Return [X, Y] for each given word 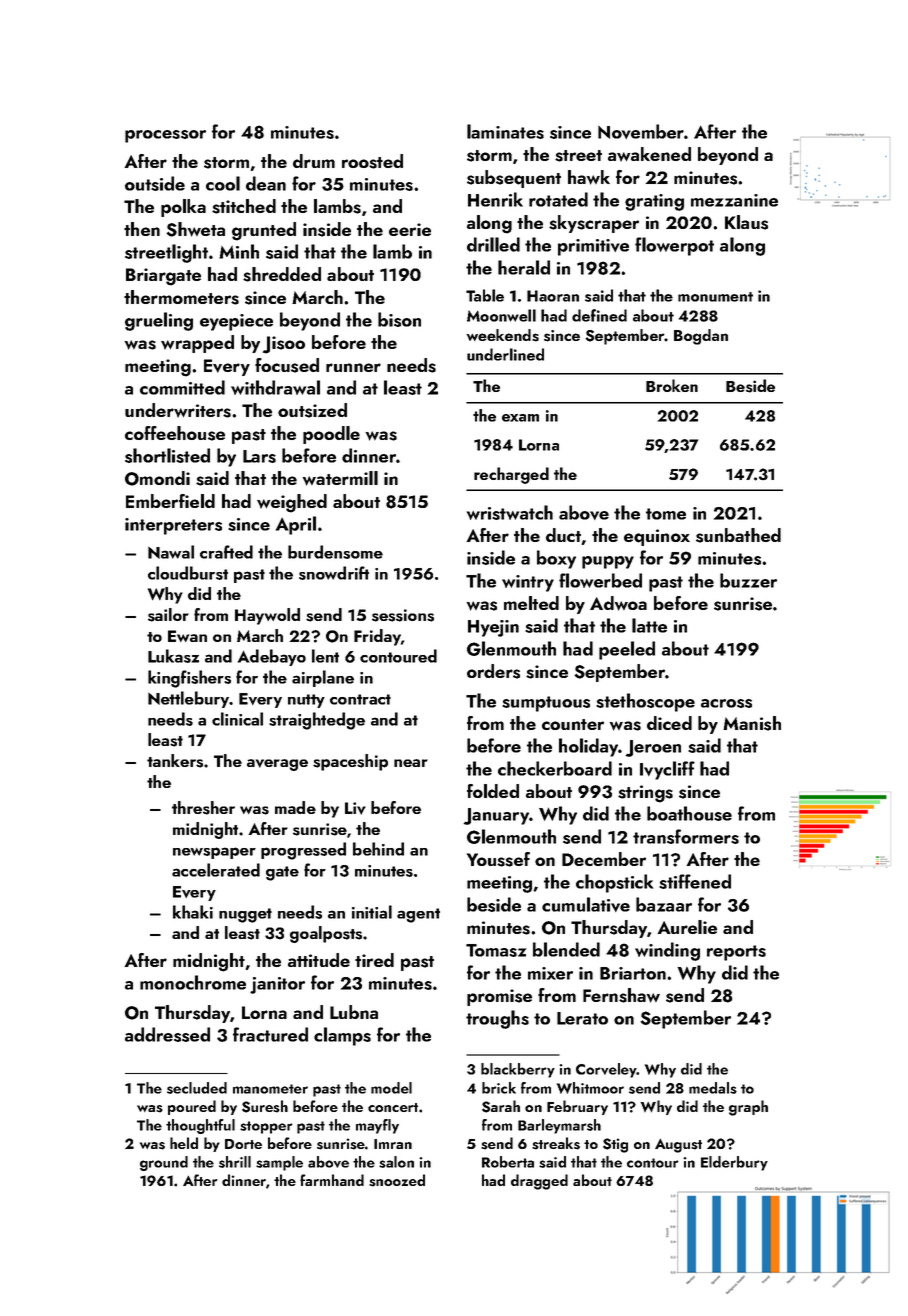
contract [360, 699]
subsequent [514, 179]
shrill [235, 1162]
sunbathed [738, 535]
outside [155, 183]
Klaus [746, 222]
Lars [259, 456]
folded [493, 791]
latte [649, 625]
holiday [589, 747]
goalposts [326, 934]
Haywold [267, 616]
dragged [539, 1182]
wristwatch [510, 512]
